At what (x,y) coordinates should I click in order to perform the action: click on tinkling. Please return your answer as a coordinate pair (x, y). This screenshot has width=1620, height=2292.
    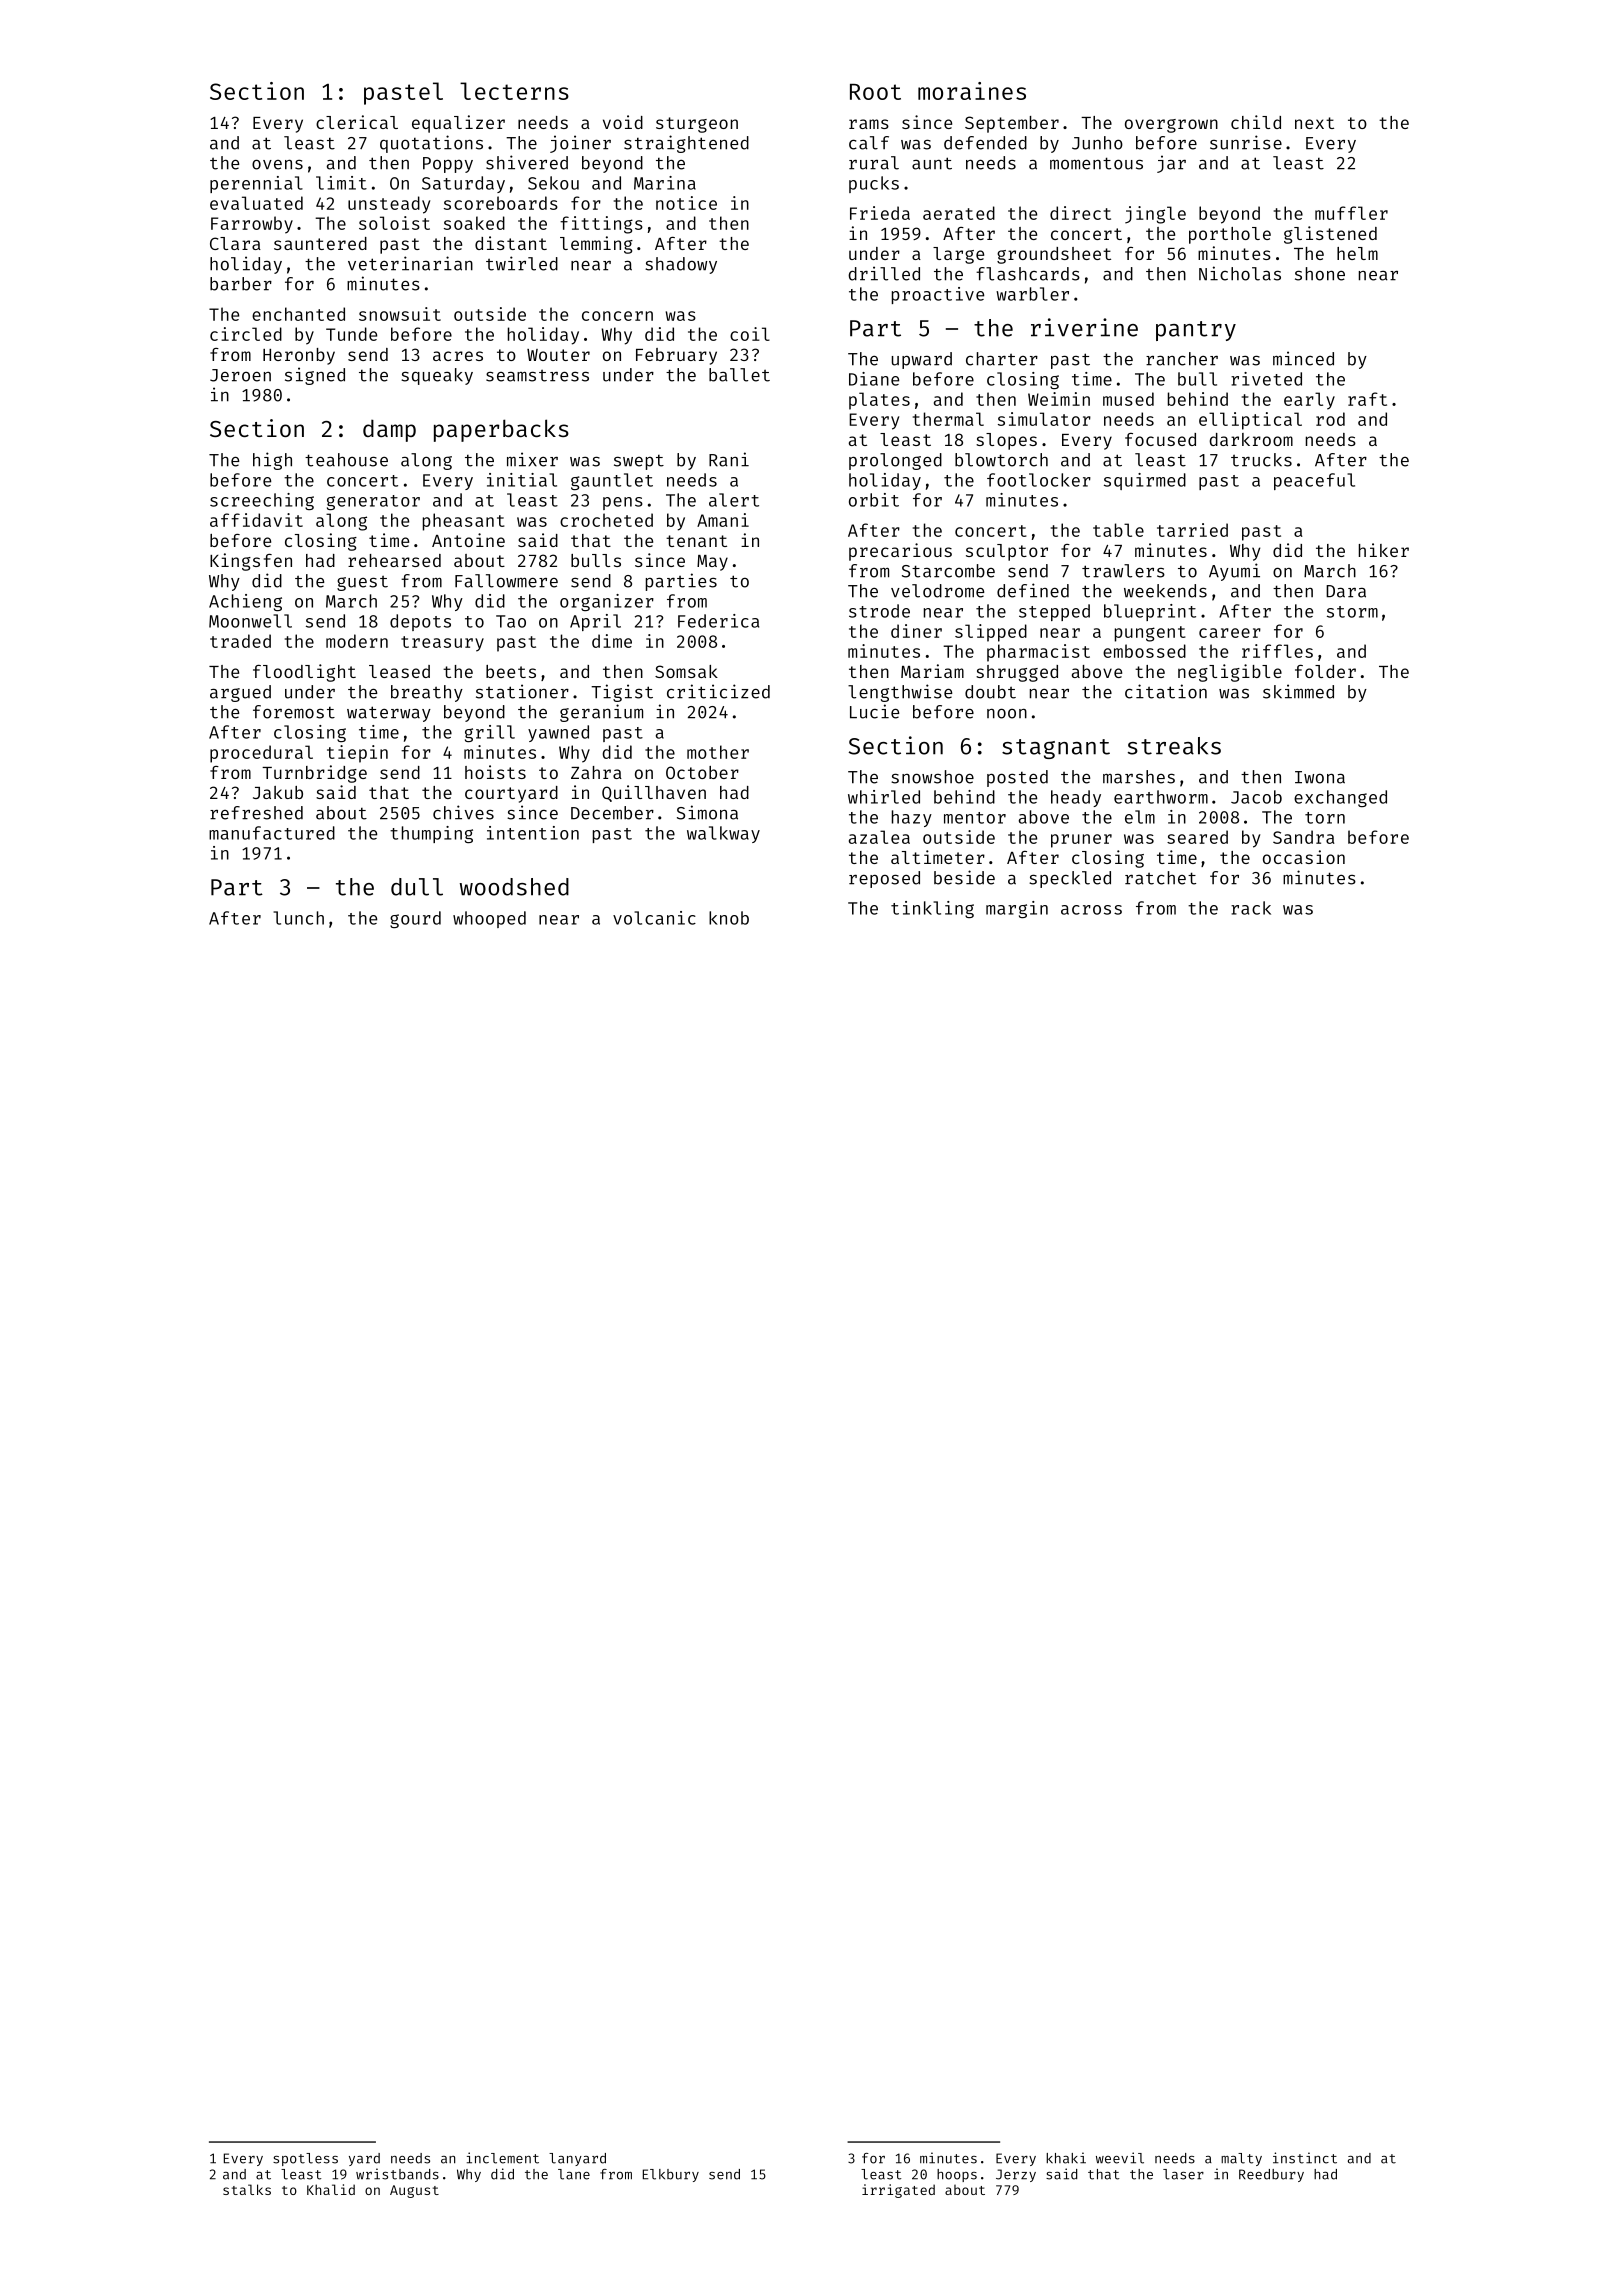
    Looking at the image, I should click on (932, 909).
